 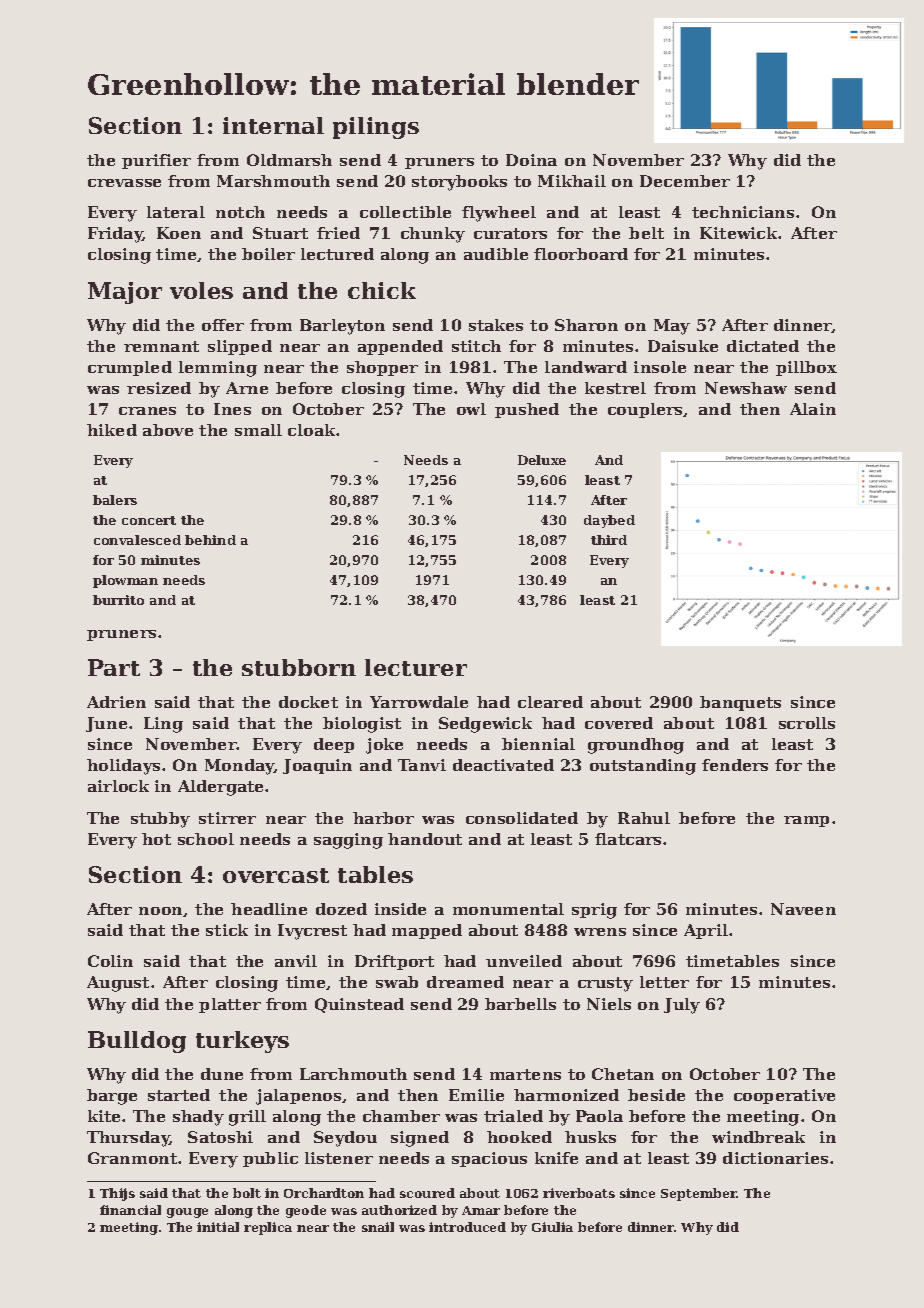 What do you see at coordinates (531, 160) in the image?
I see `Doina` at bounding box center [531, 160].
